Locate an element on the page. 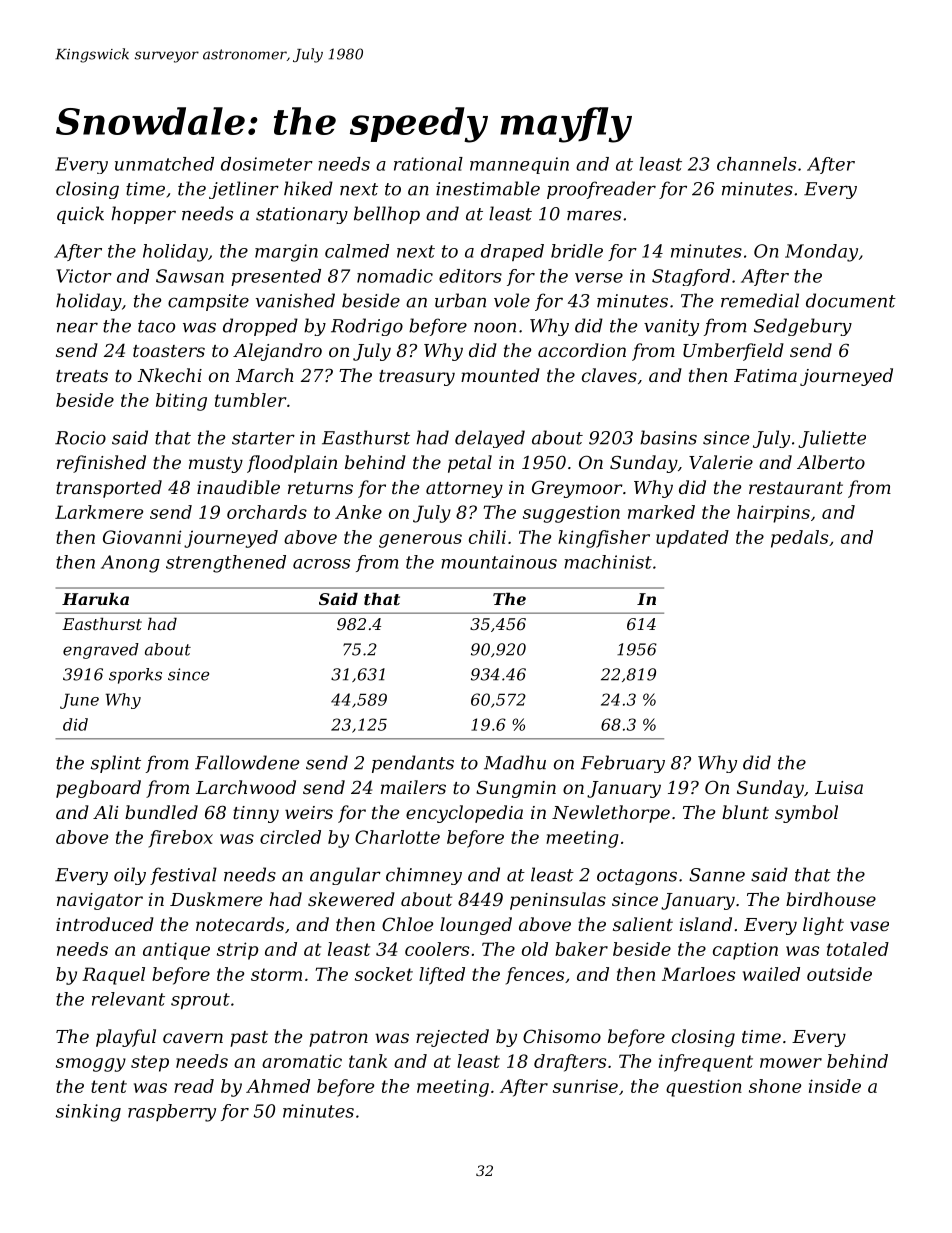  antique is located at coordinates (176, 951).
